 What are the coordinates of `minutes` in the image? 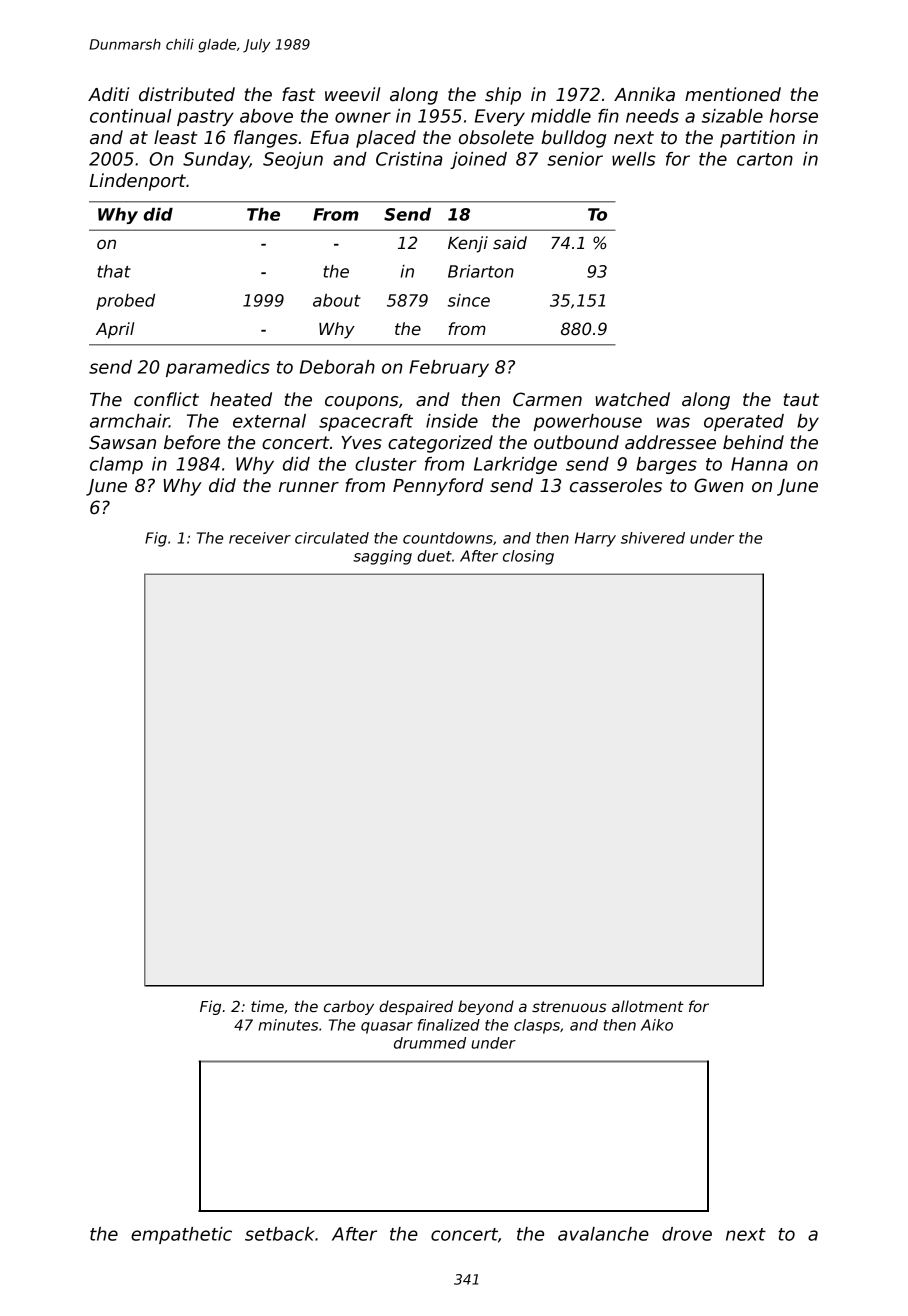 It's located at (288, 1025).
